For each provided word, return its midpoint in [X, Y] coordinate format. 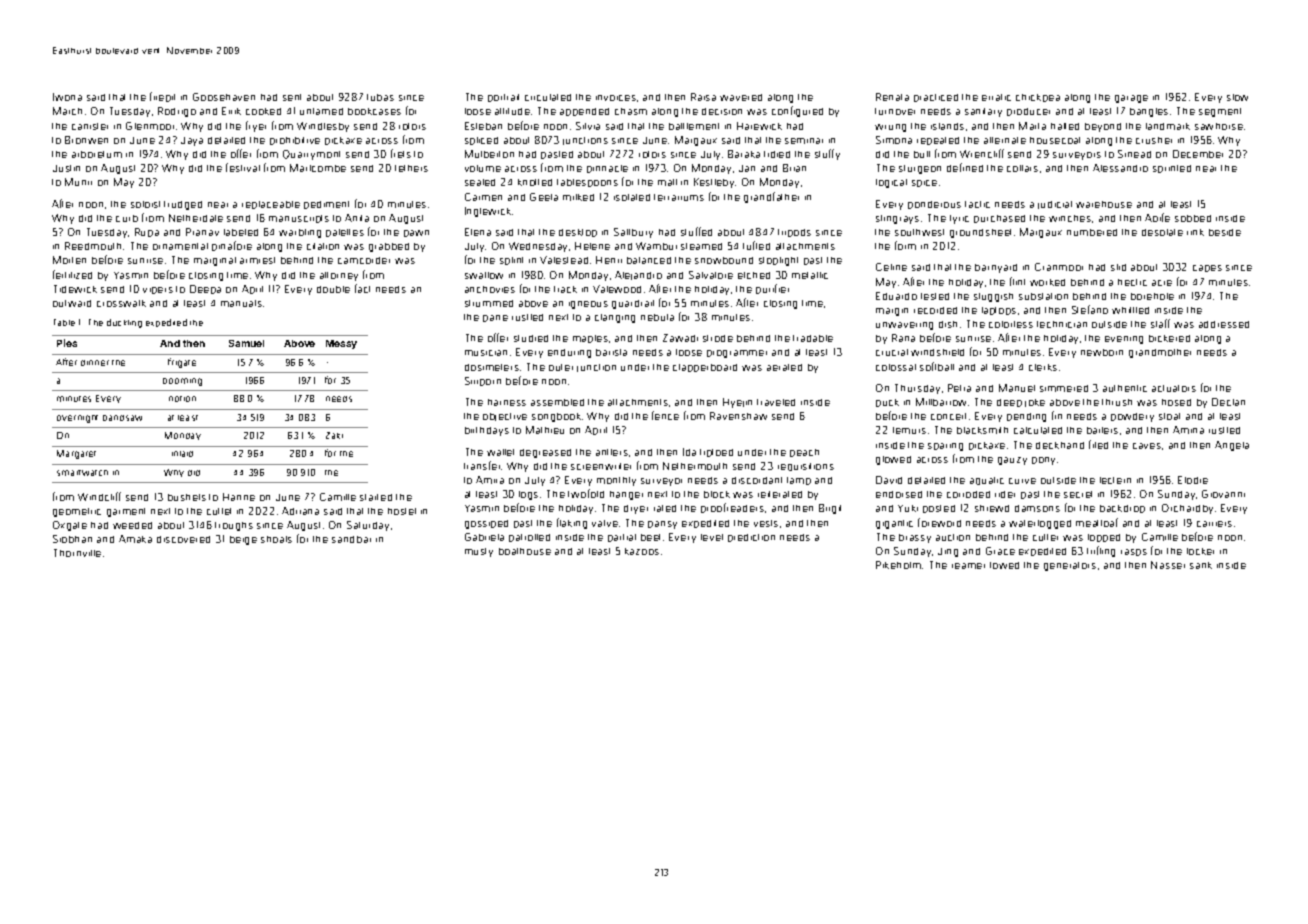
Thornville [77, 553]
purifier [772, 289]
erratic [996, 97]
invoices [616, 98]
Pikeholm [898, 565]
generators [1070, 566]
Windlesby [323, 127]
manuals [241, 303]
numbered [1092, 232]
